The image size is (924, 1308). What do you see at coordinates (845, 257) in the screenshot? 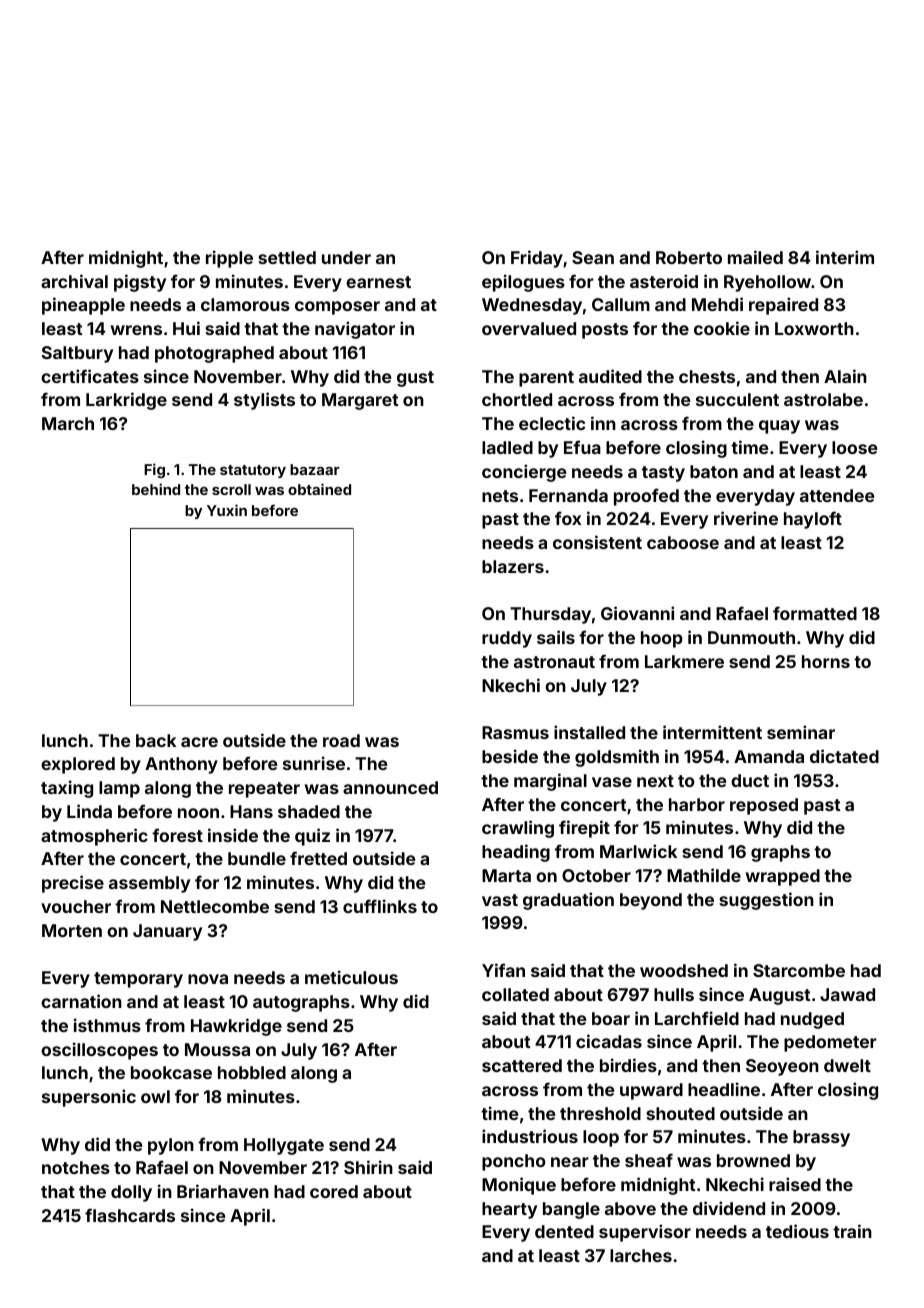
I see `interim` at bounding box center [845, 257].
